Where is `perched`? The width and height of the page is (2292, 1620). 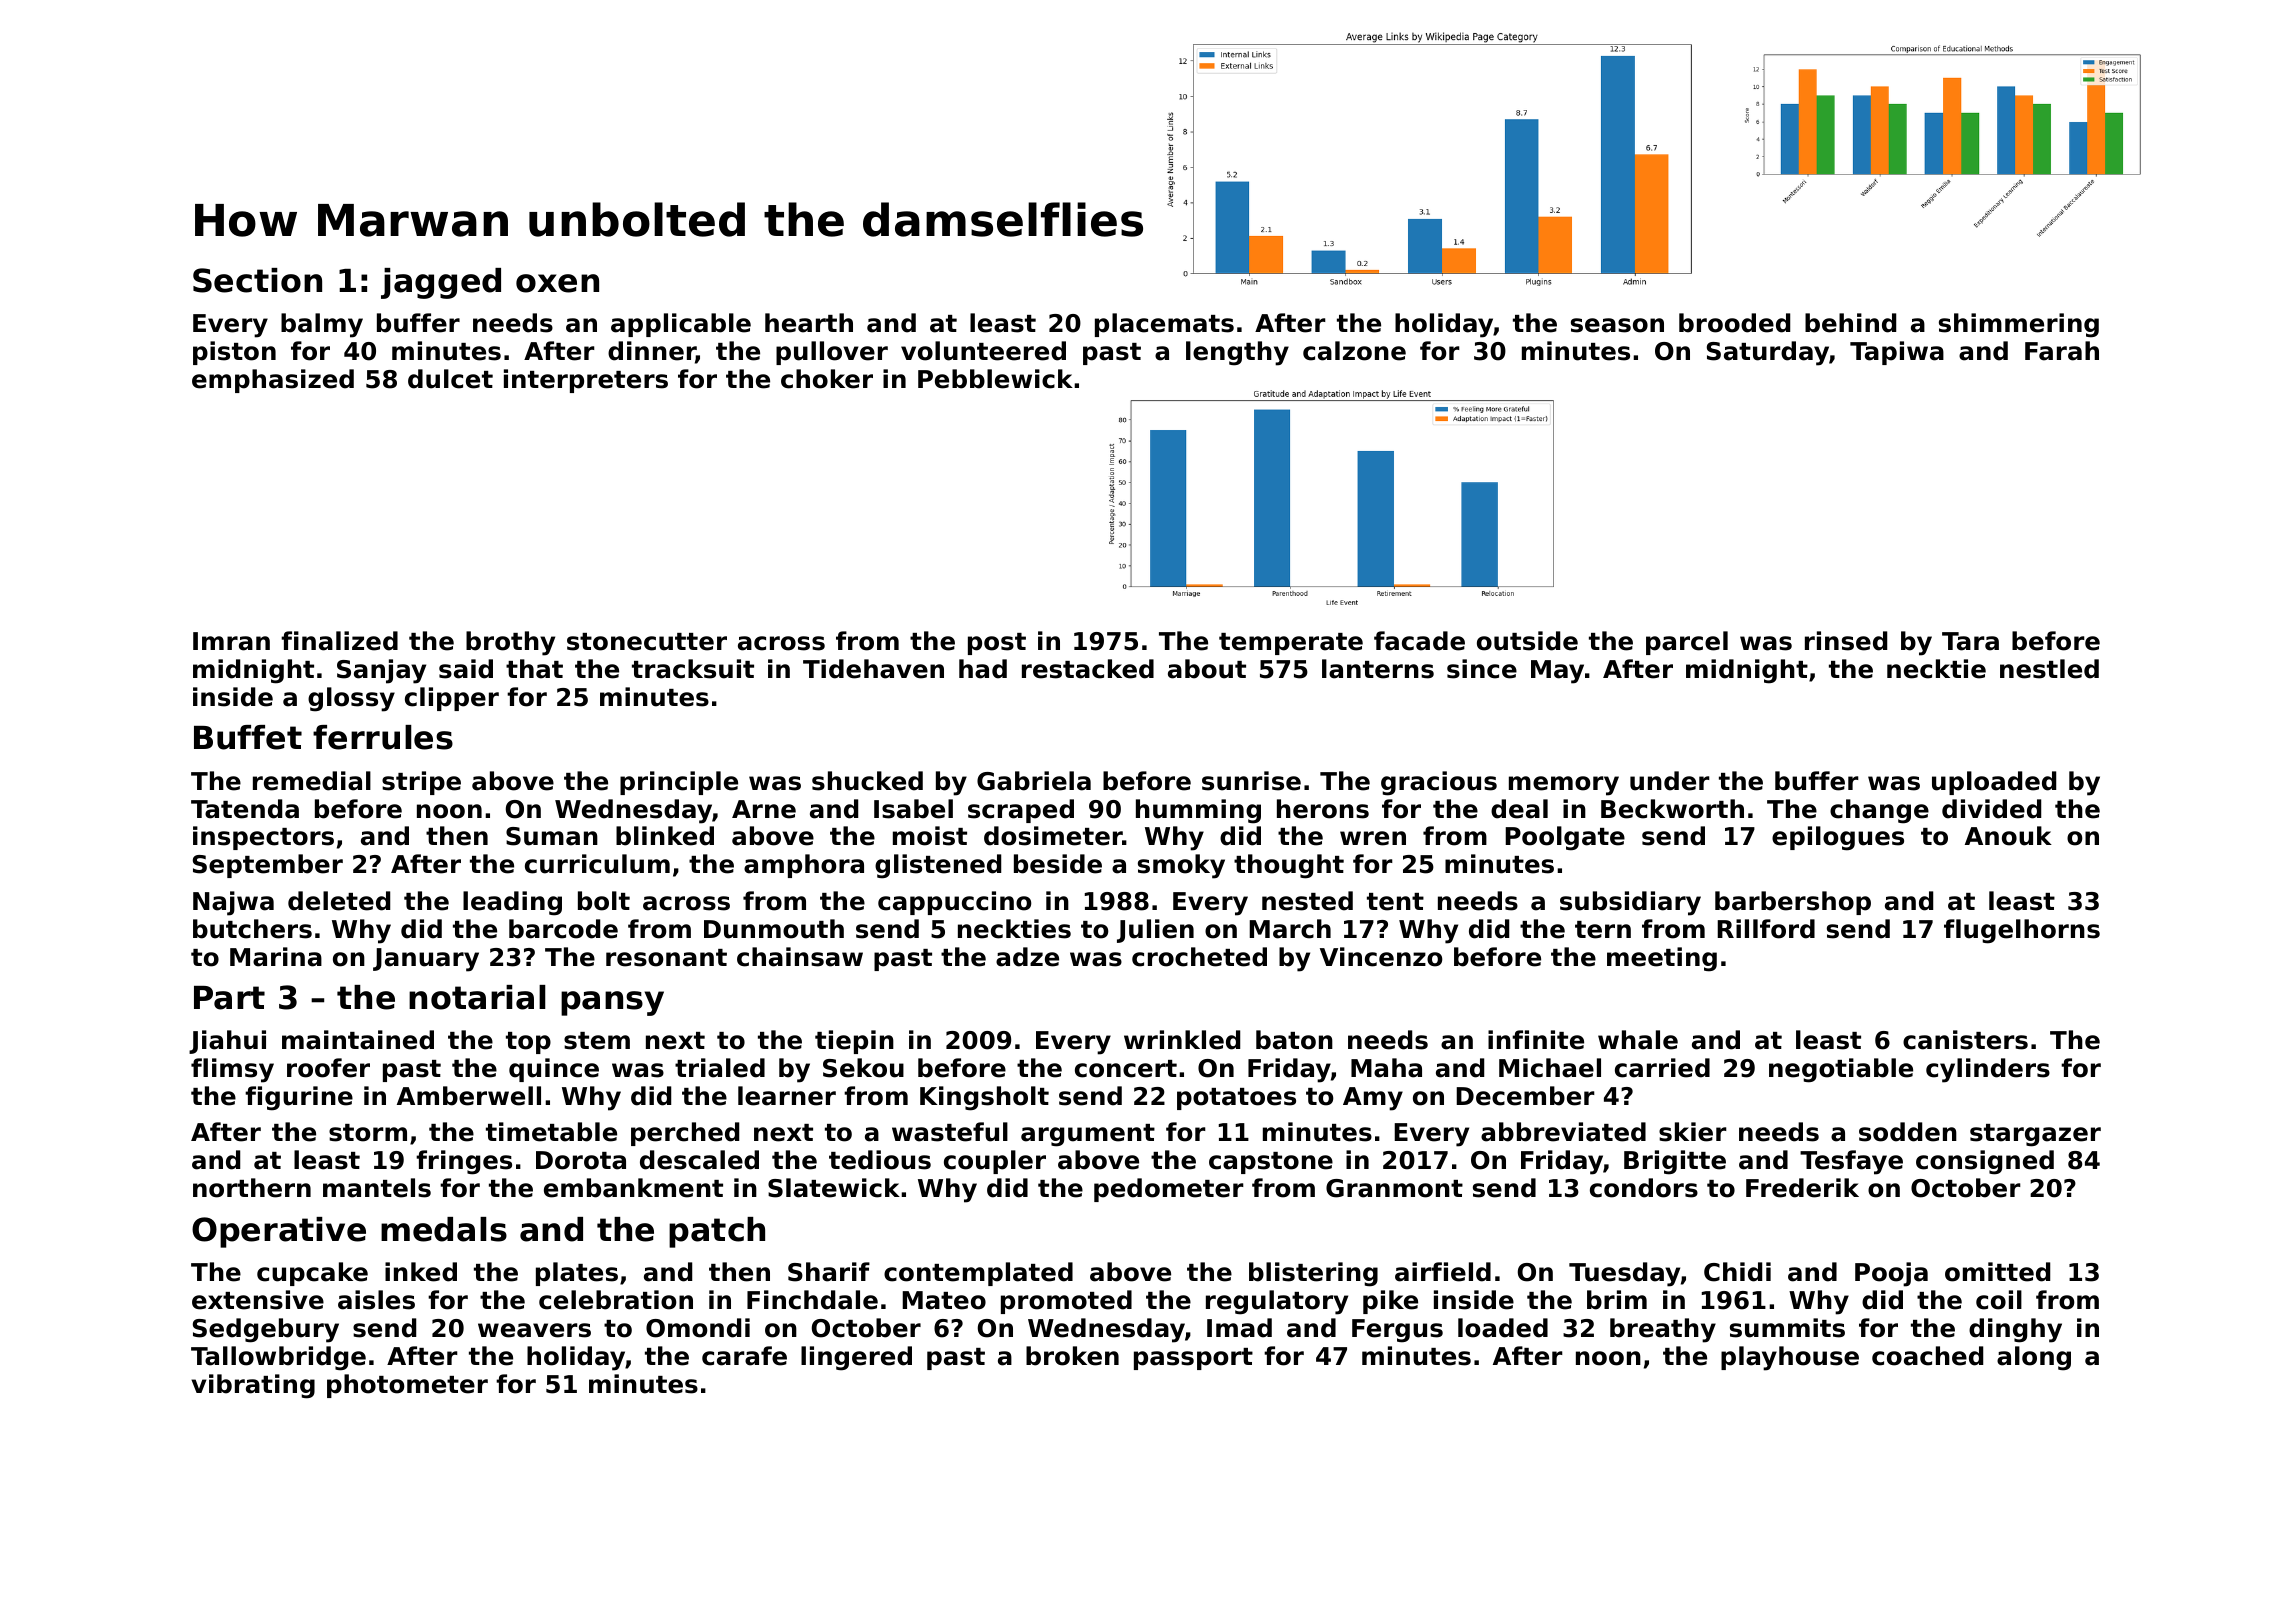 perched is located at coordinates (685, 1134).
